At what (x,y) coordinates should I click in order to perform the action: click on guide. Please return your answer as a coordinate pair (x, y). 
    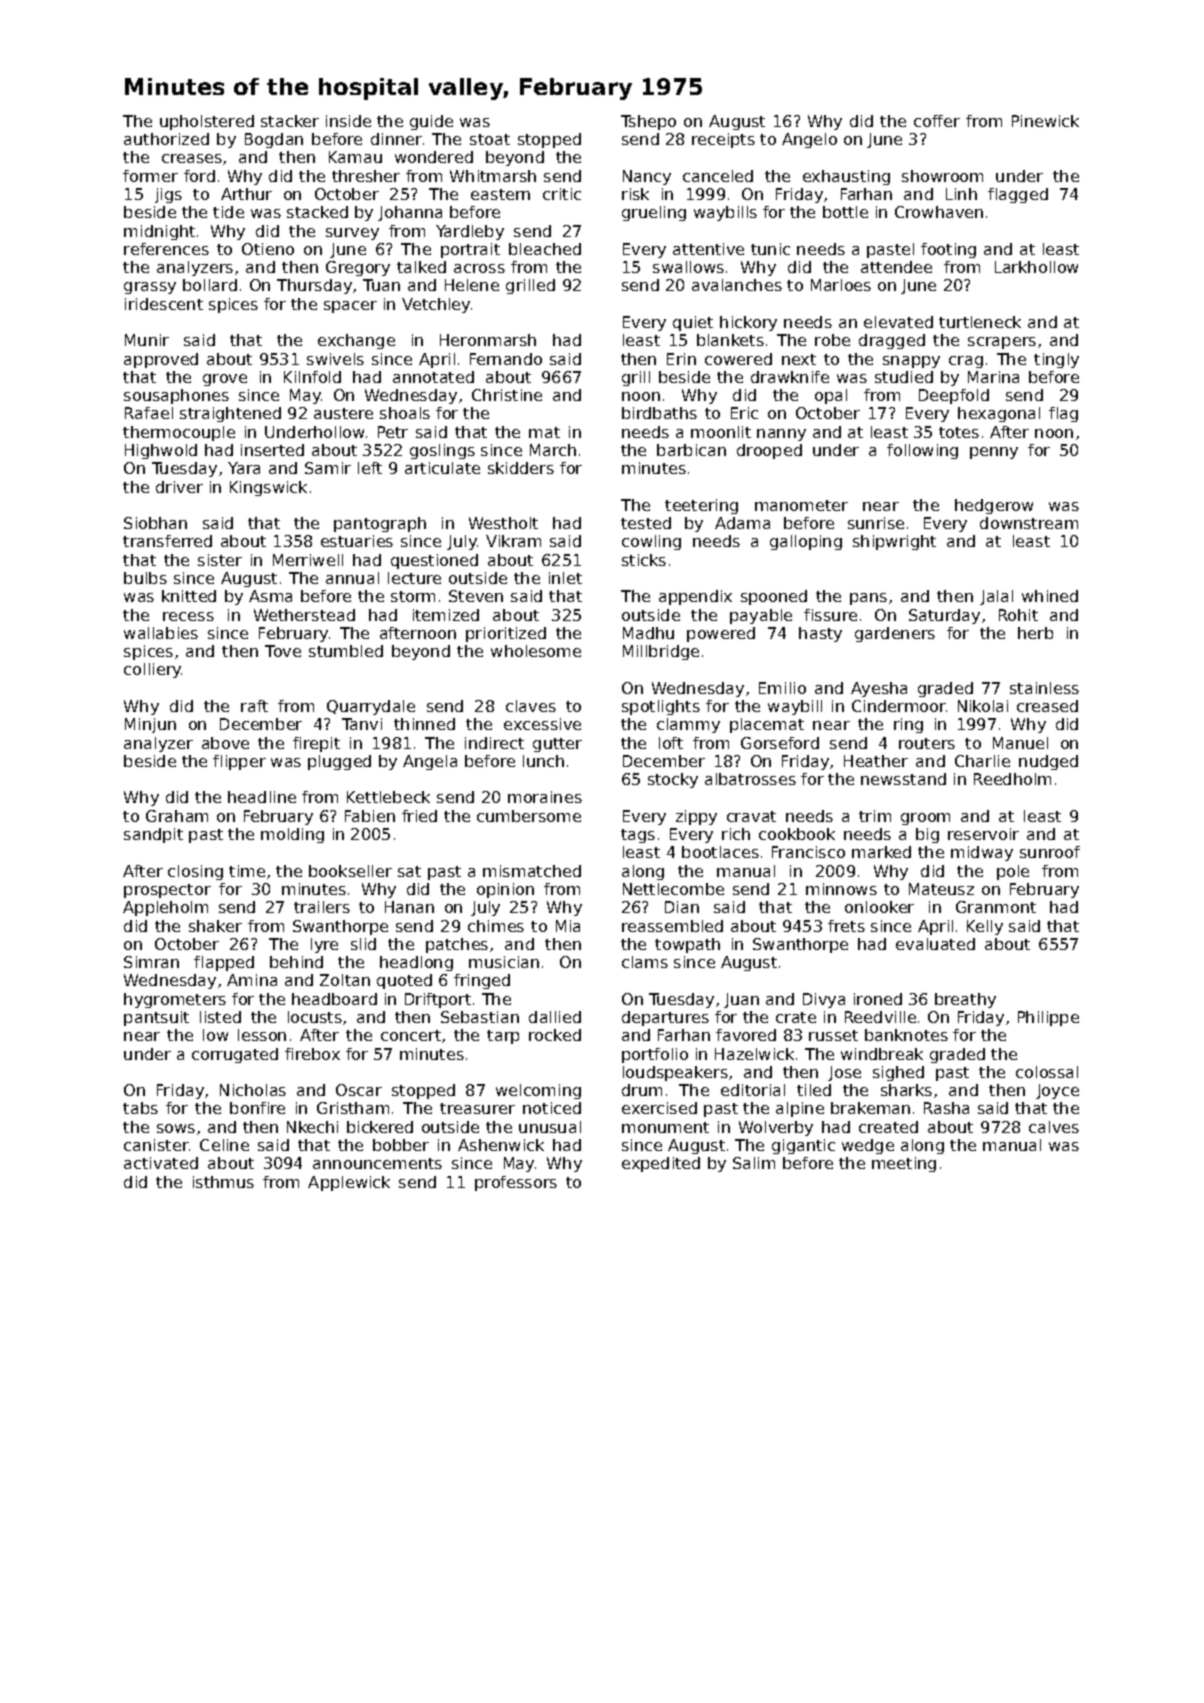
    Looking at the image, I should click on (431, 122).
